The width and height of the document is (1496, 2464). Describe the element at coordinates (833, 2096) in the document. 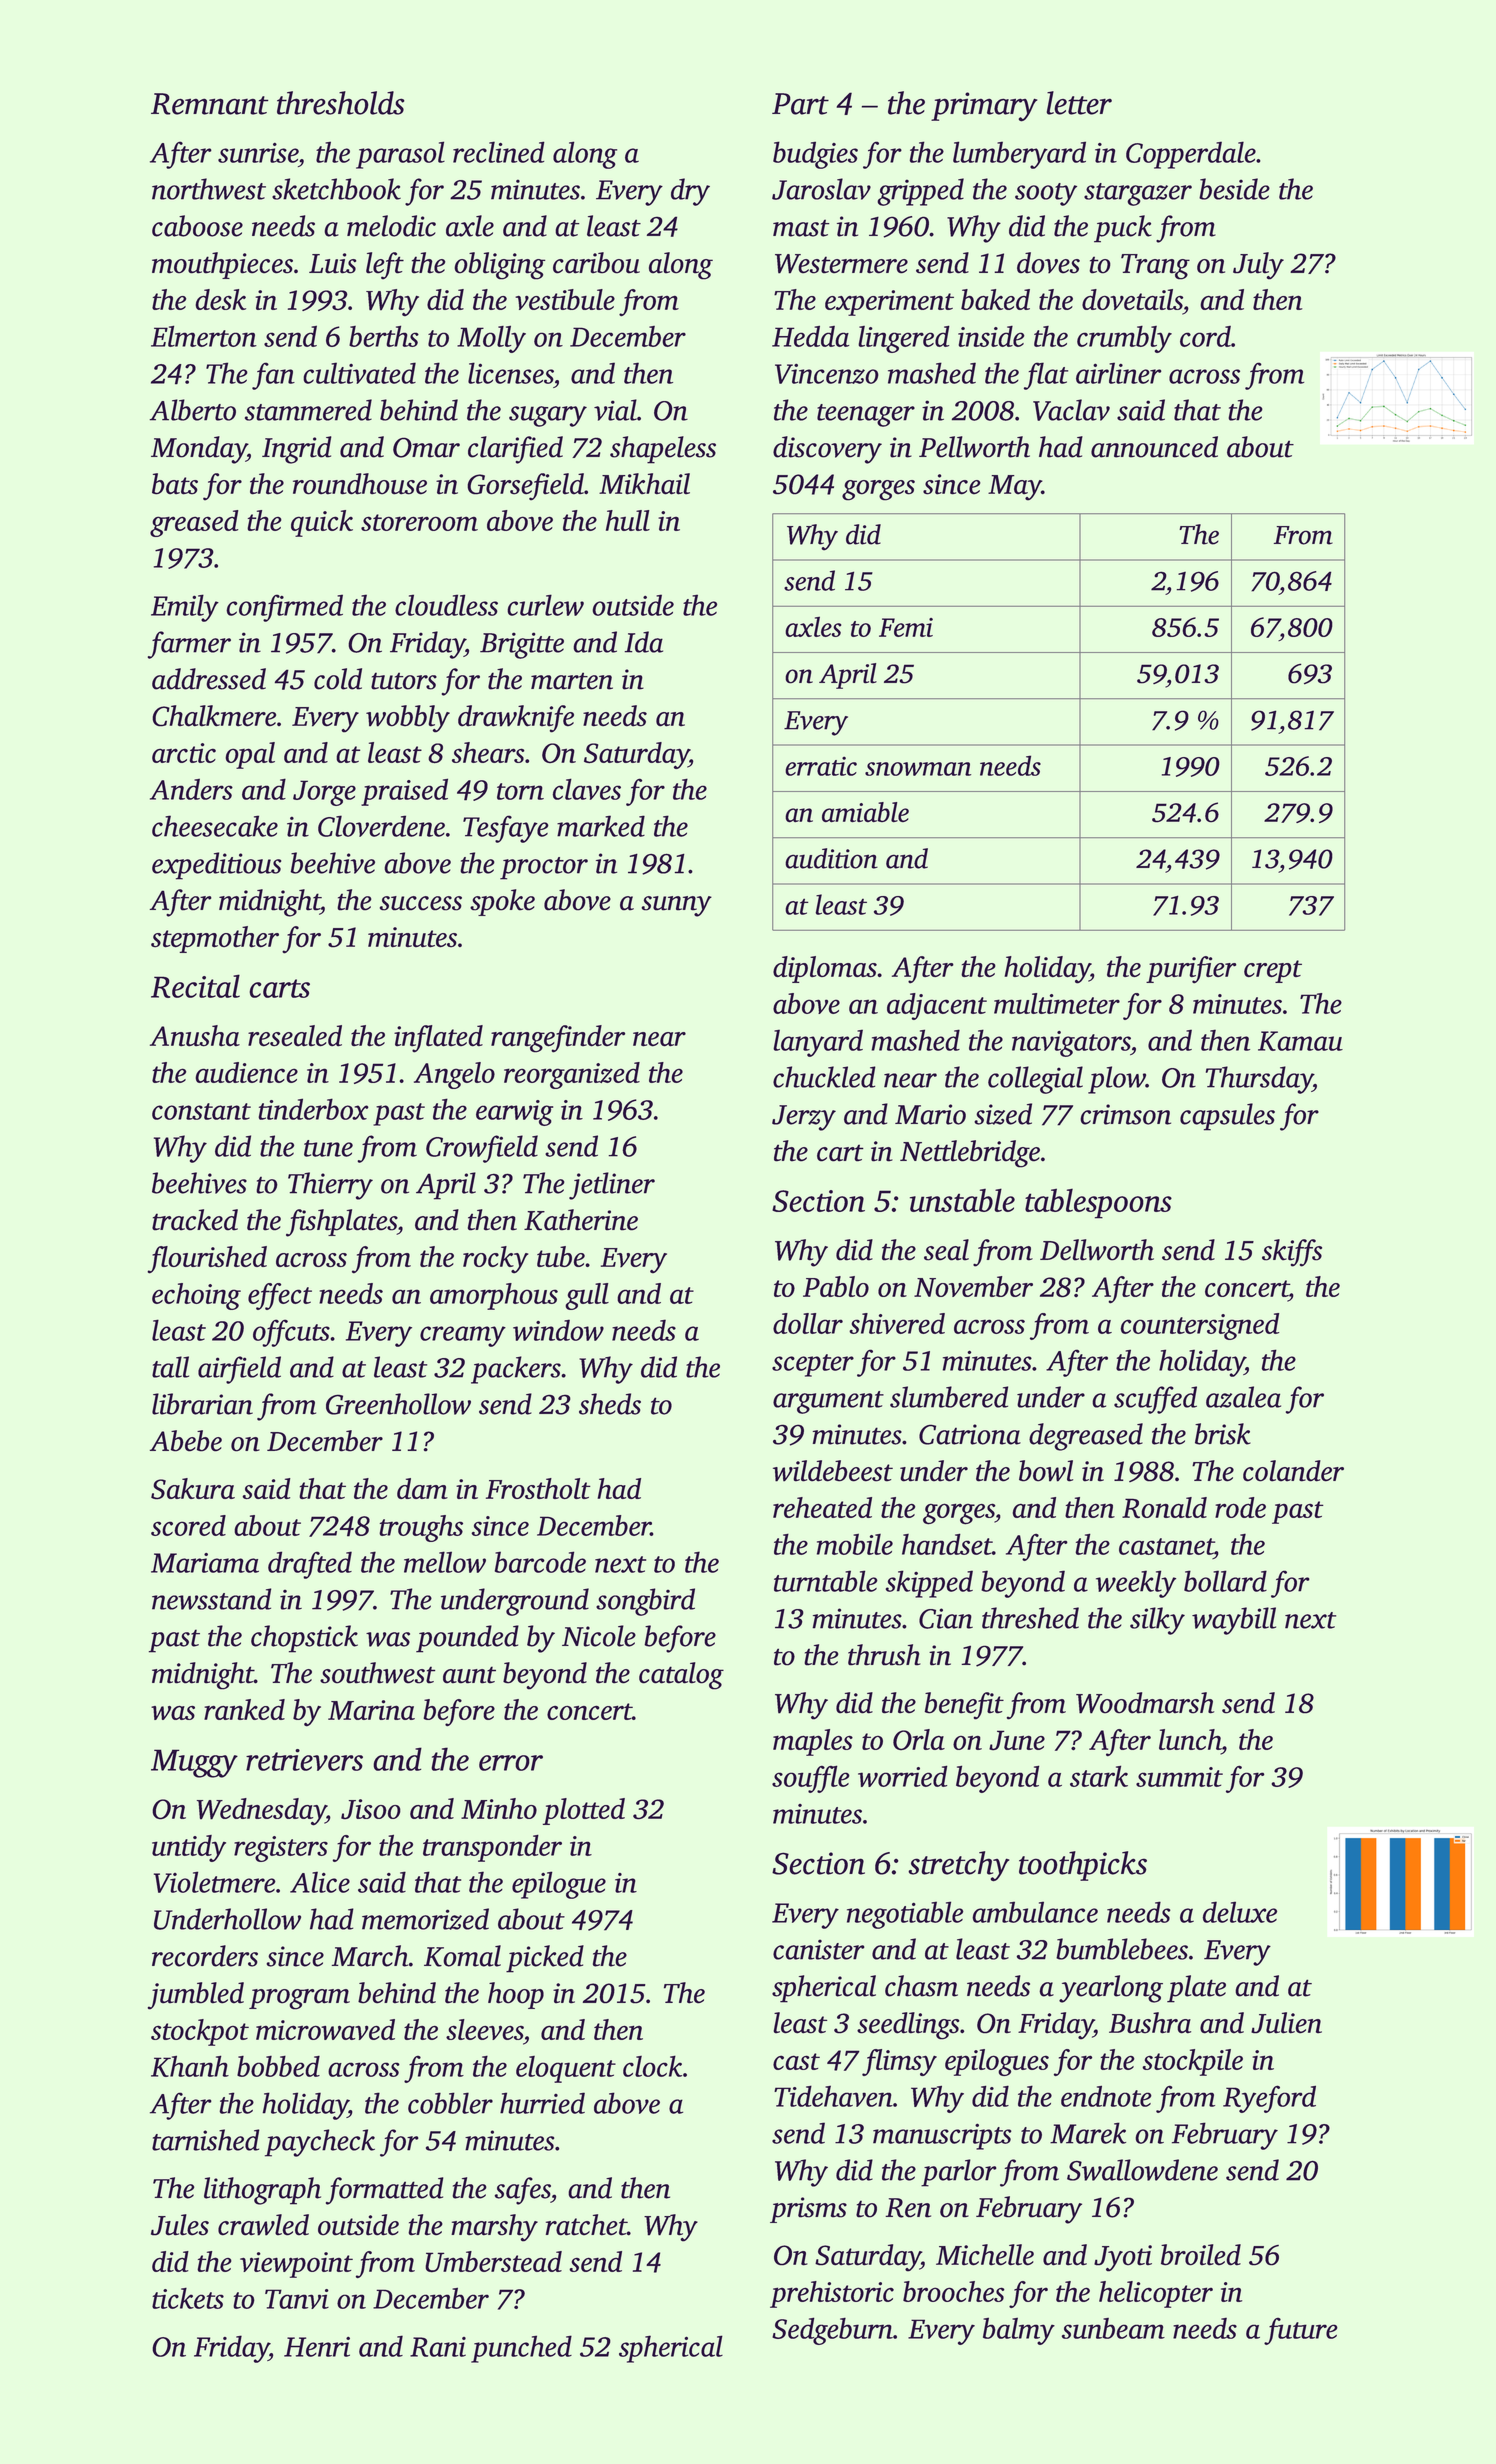

I see `Tidehaven` at that location.
